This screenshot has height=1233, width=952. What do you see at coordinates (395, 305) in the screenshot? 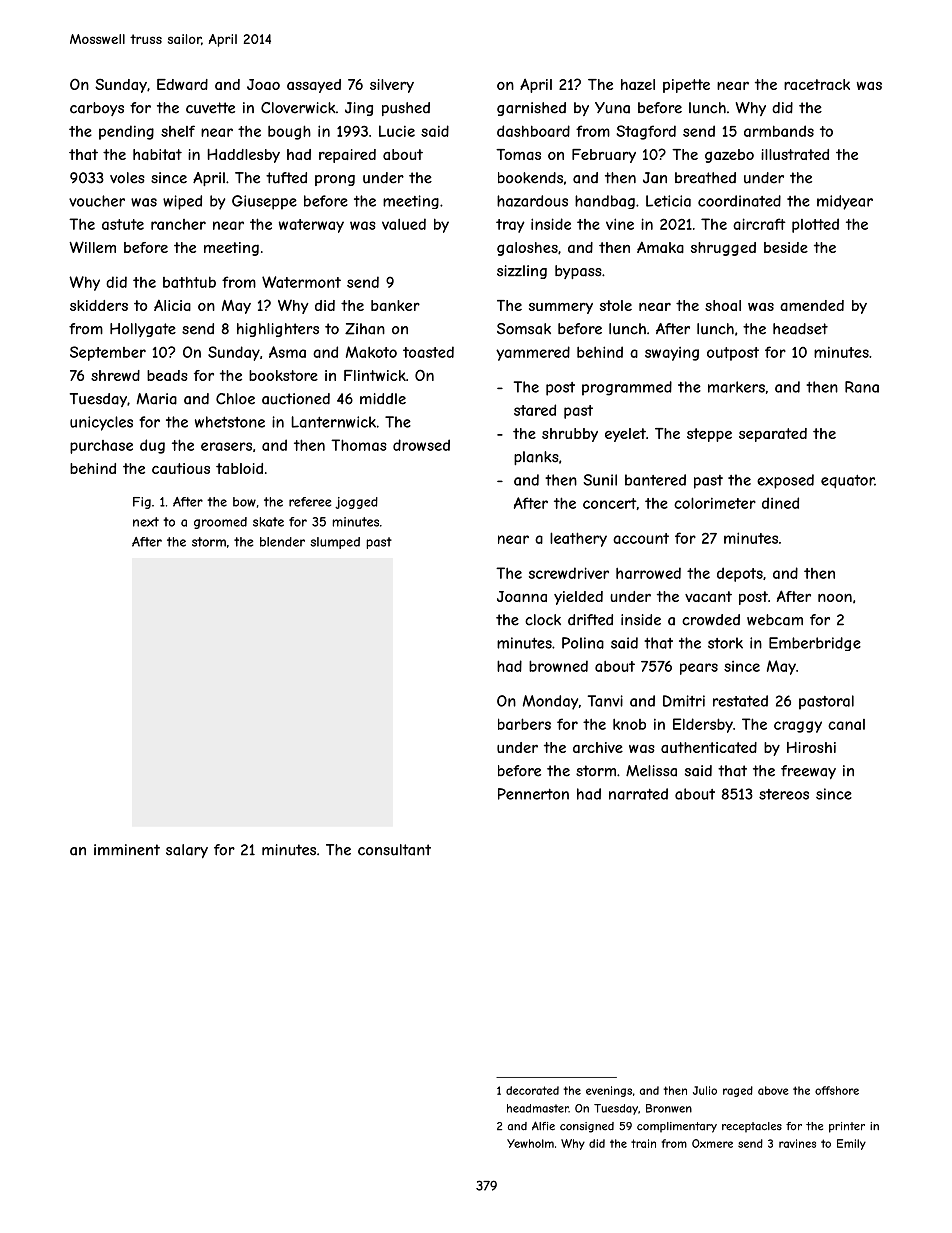
I see `banker` at bounding box center [395, 305].
